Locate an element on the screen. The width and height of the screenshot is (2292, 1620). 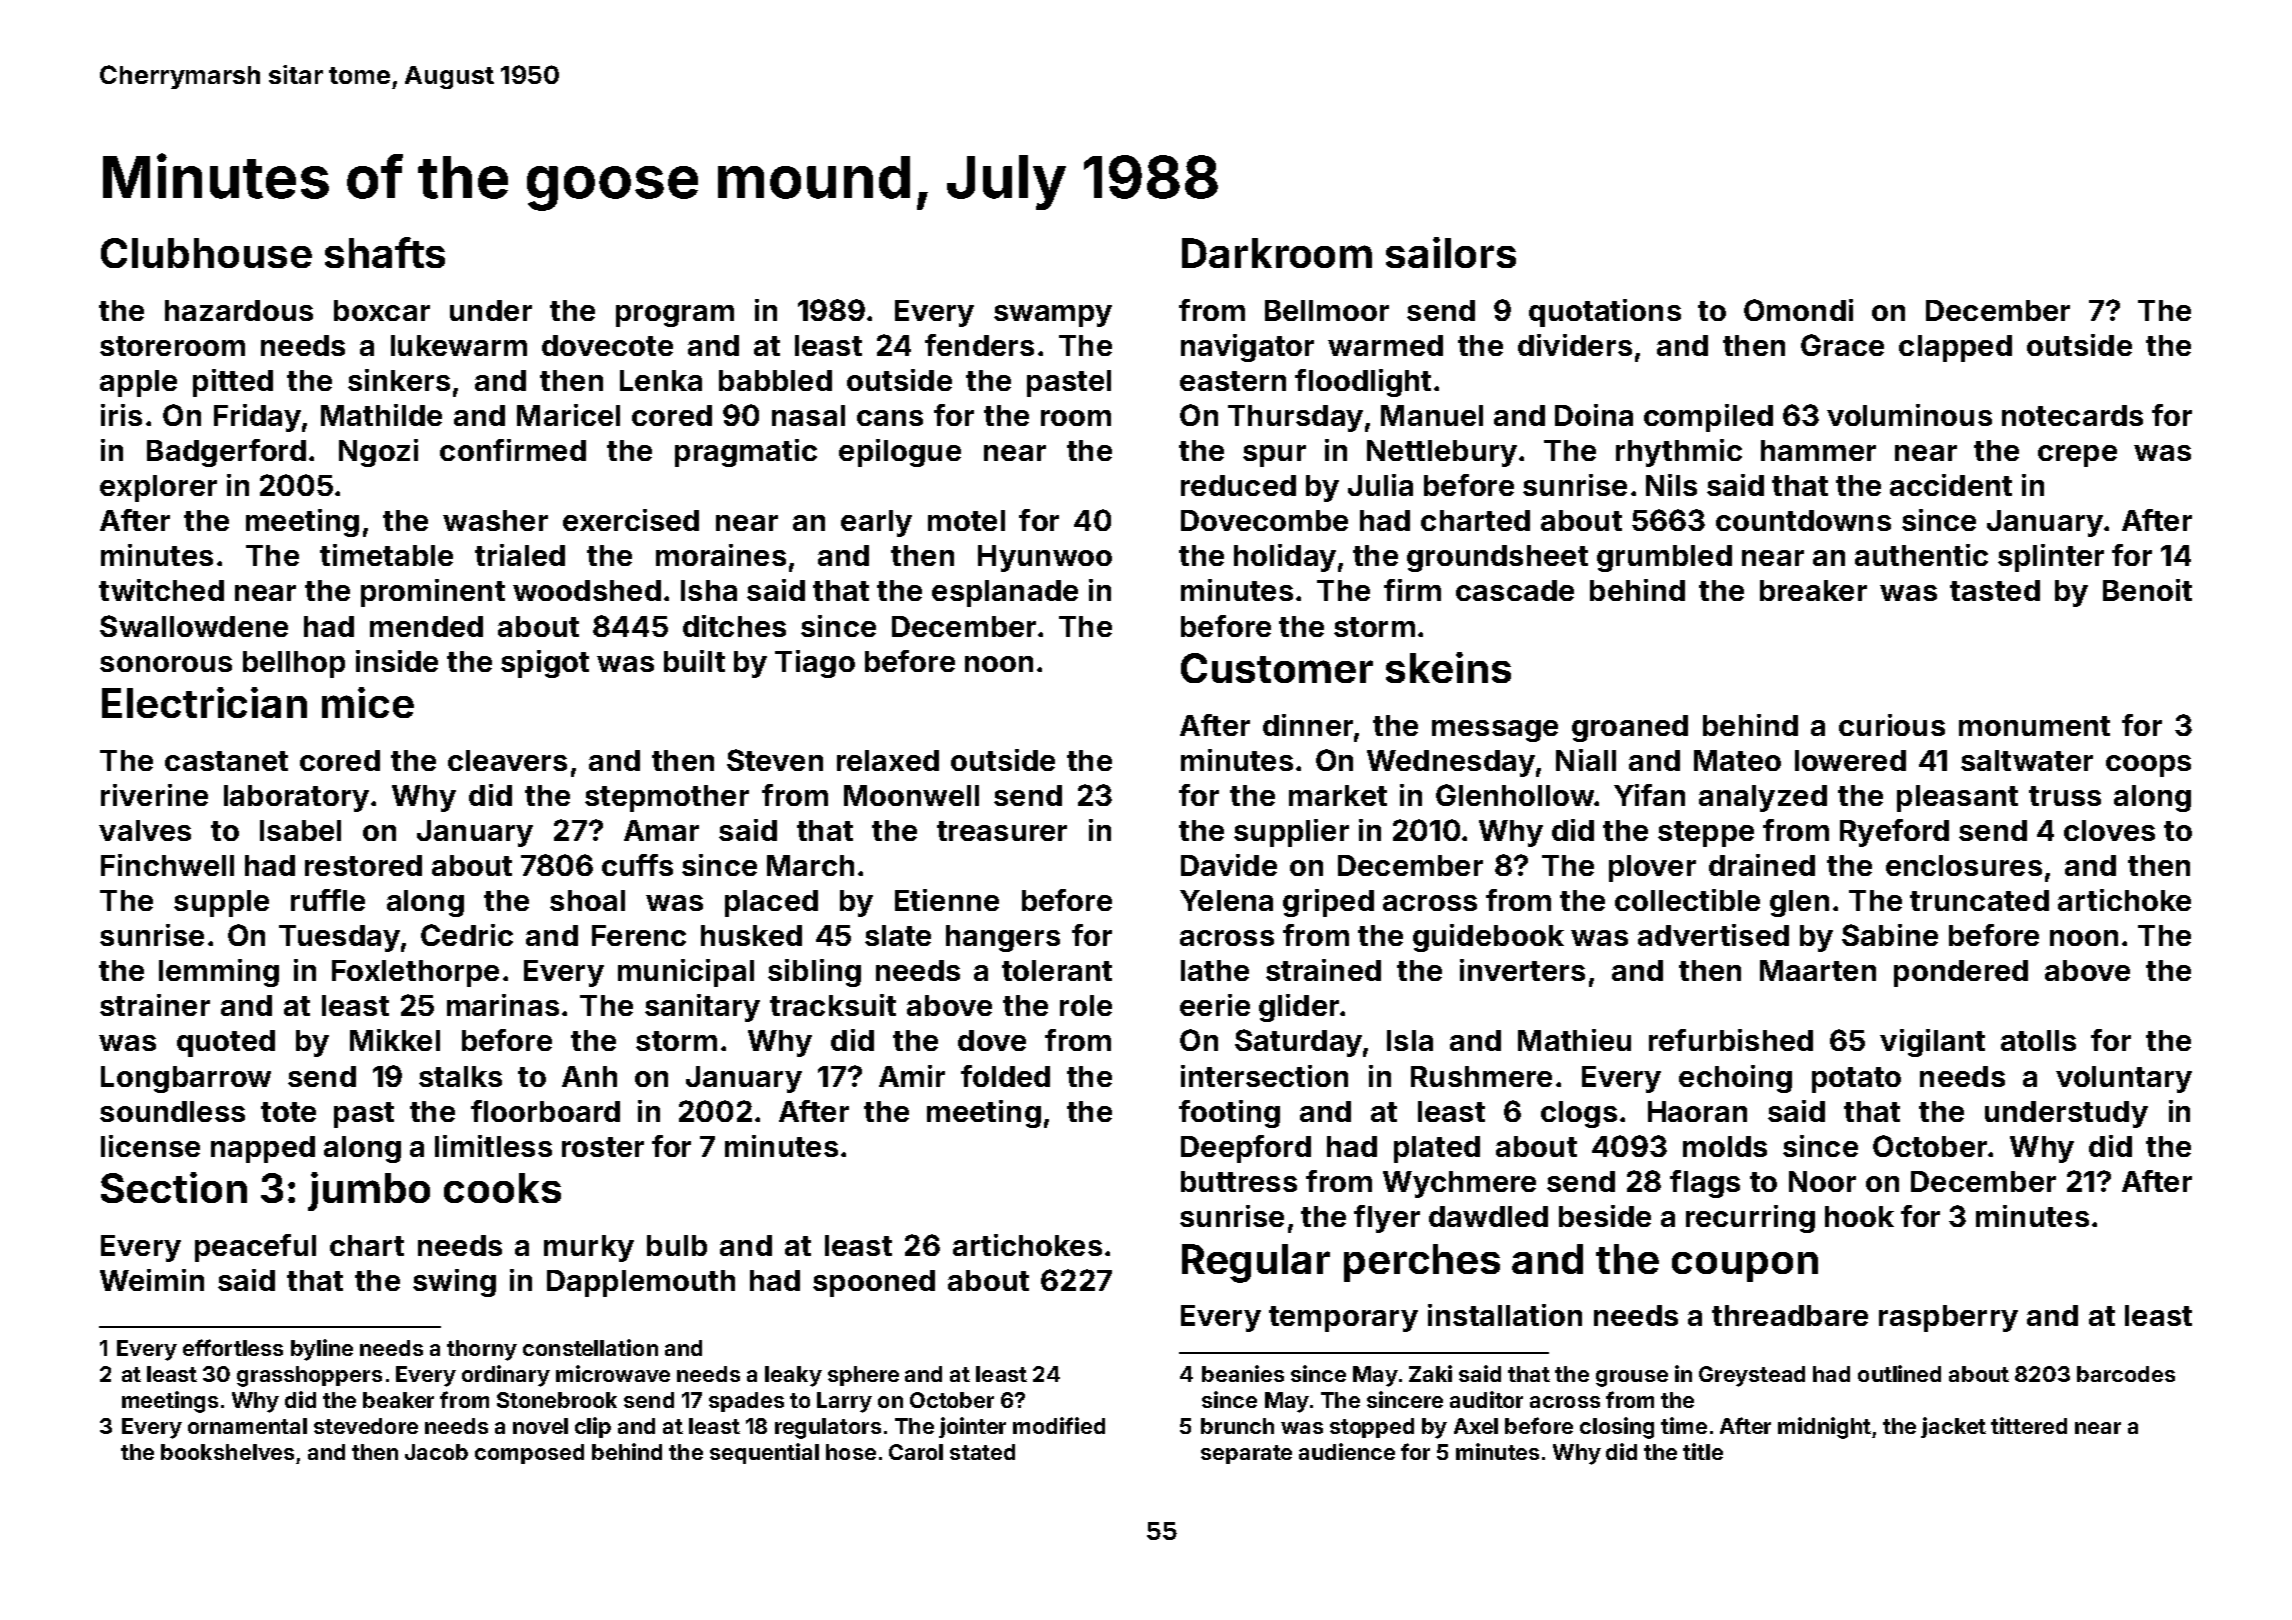
sailors is located at coordinates (1451, 252).
